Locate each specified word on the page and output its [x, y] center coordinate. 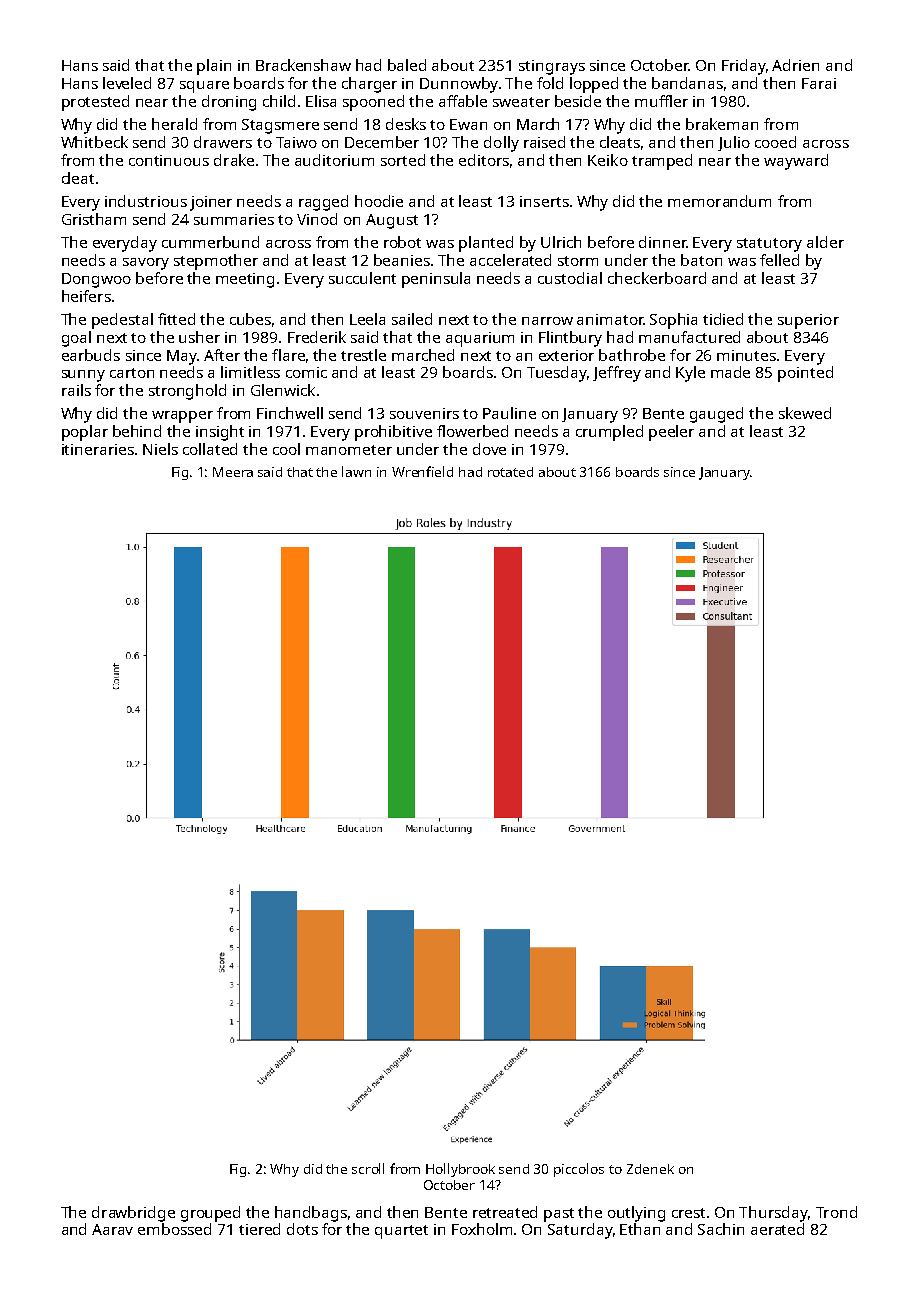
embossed [174, 1229]
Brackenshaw [303, 65]
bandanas [687, 83]
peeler [671, 433]
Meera [233, 472]
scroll [368, 1168]
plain [214, 67]
